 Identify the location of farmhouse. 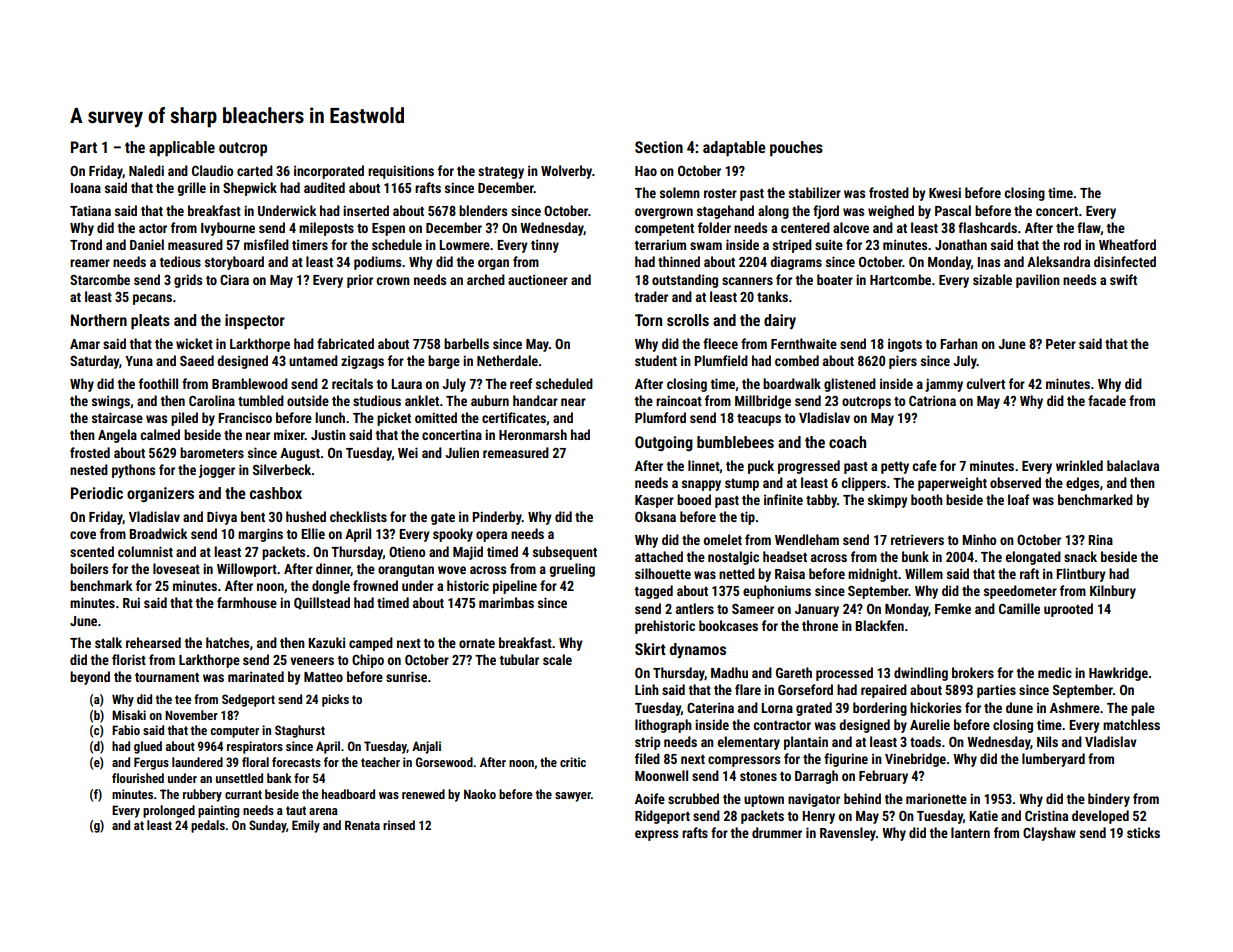
(247, 602).
